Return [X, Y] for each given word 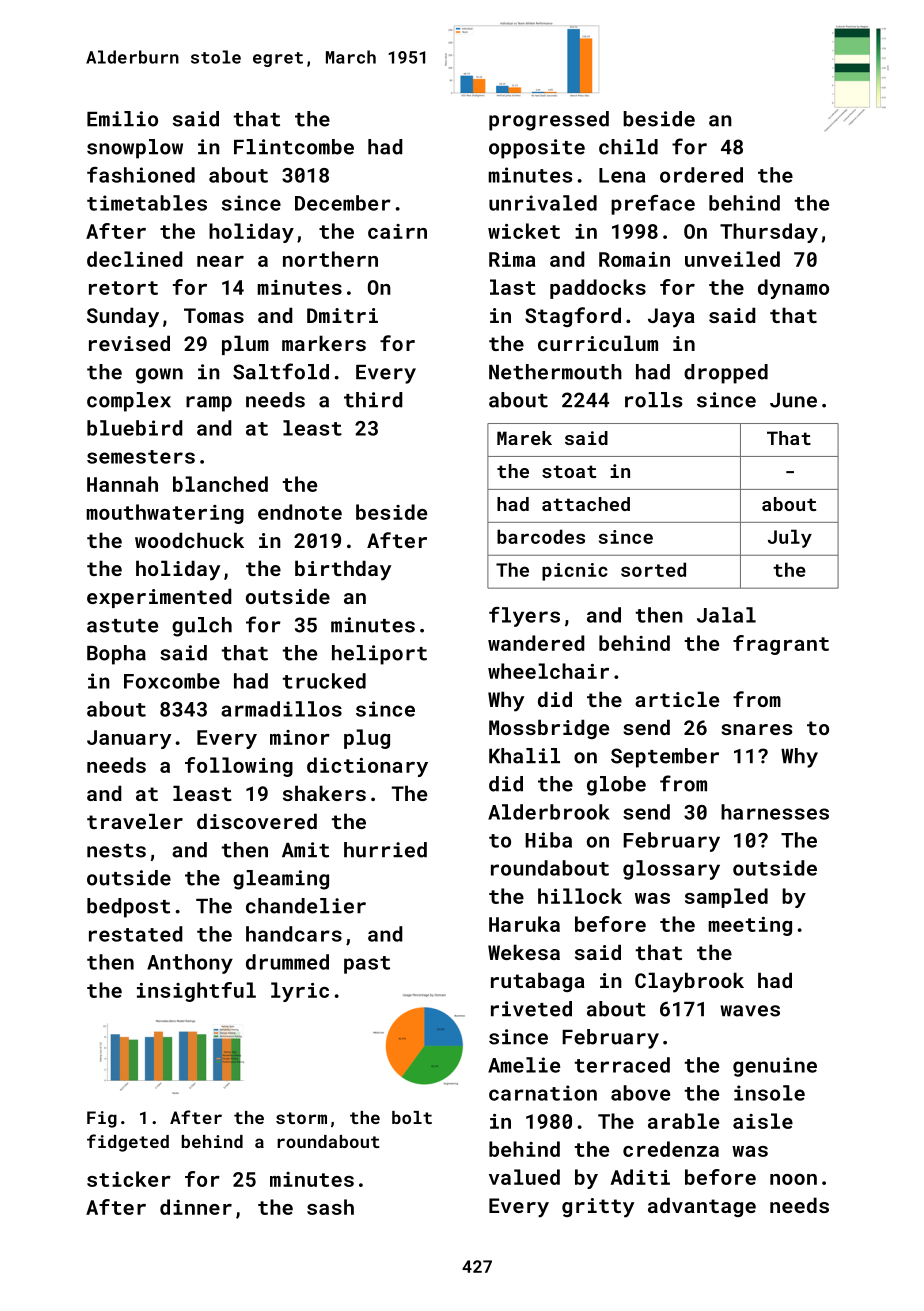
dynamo [793, 289]
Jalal [726, 615]
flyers [524, 617]
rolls [653, 400]
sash [330, 1207]
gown [159, 376]
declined [134, 259]
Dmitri [342, 315]
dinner [196, 1207]
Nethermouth [555, 372]
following [239, 767]
